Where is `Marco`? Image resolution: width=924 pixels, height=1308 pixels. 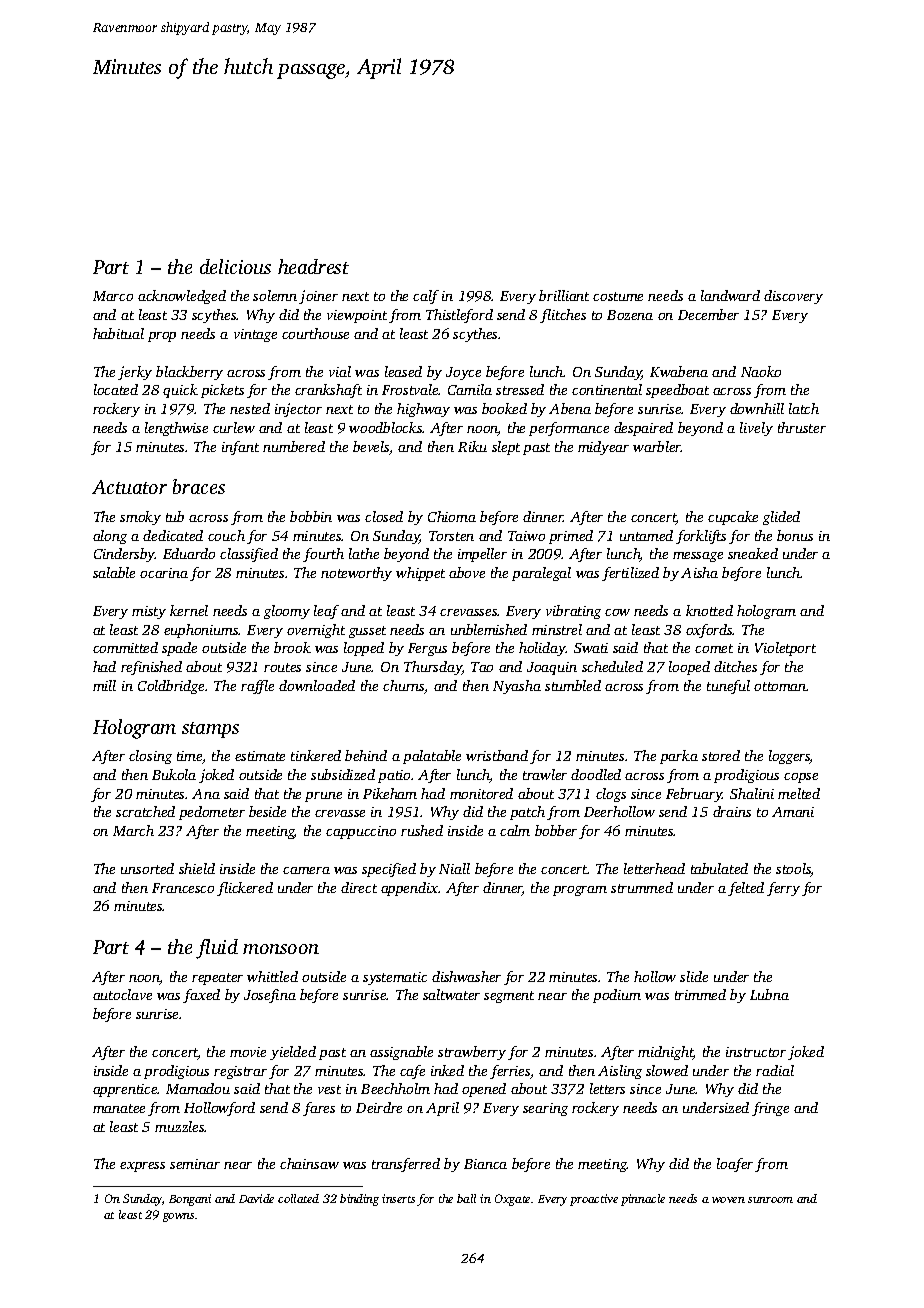 Marco is located at coordinates (113, 296).
